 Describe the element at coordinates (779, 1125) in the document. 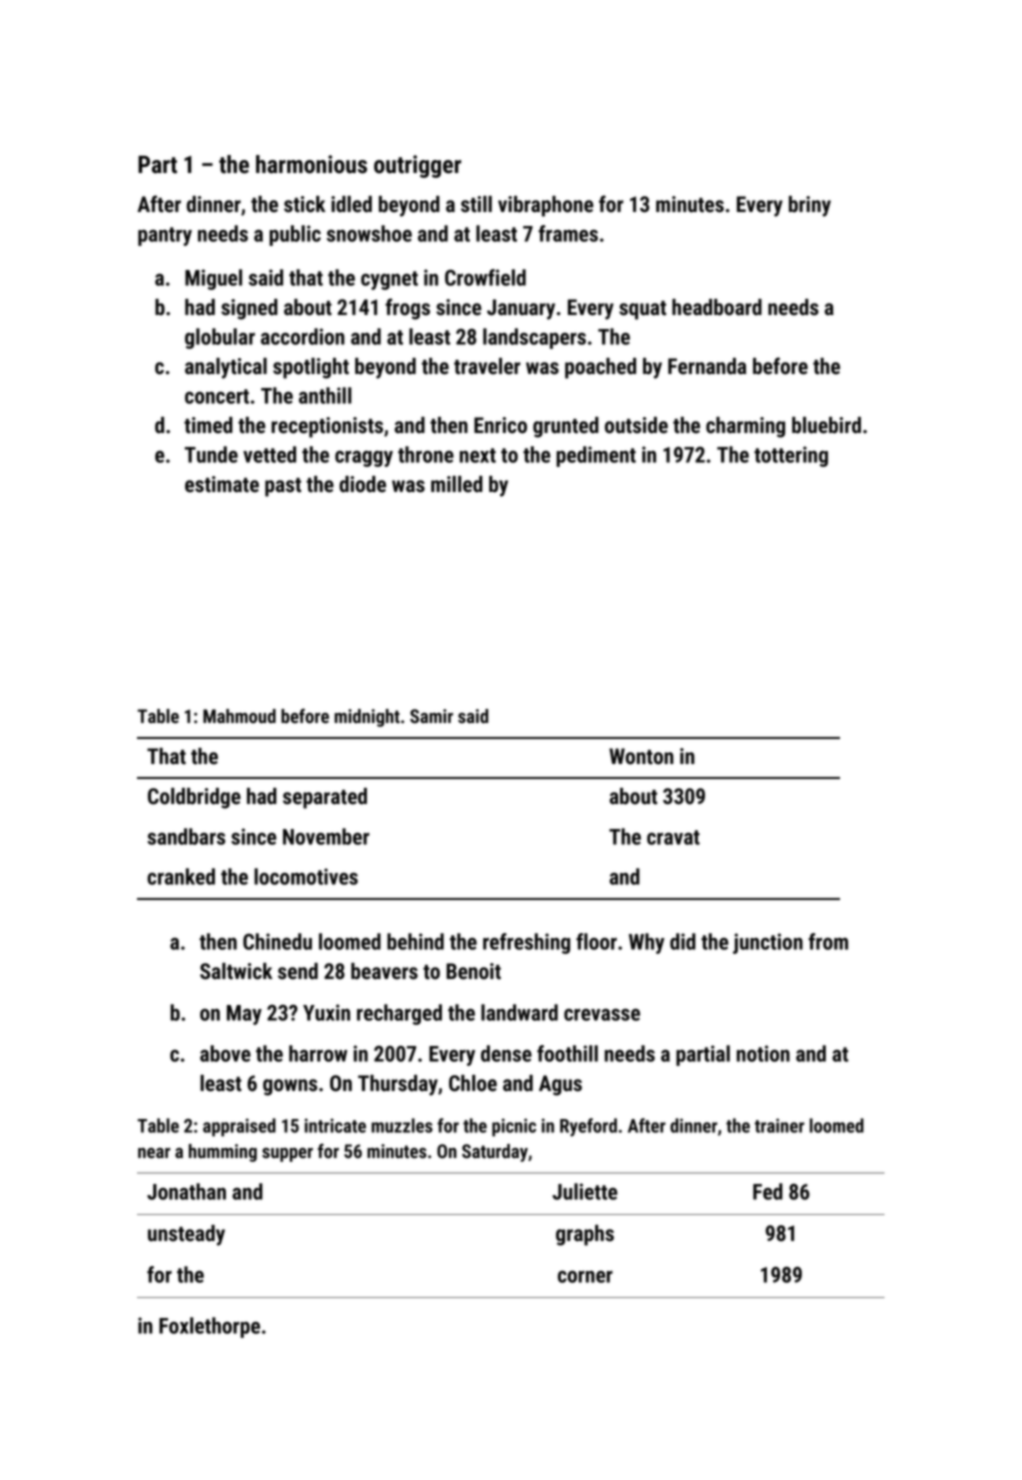

I see `trainer` at that location.
